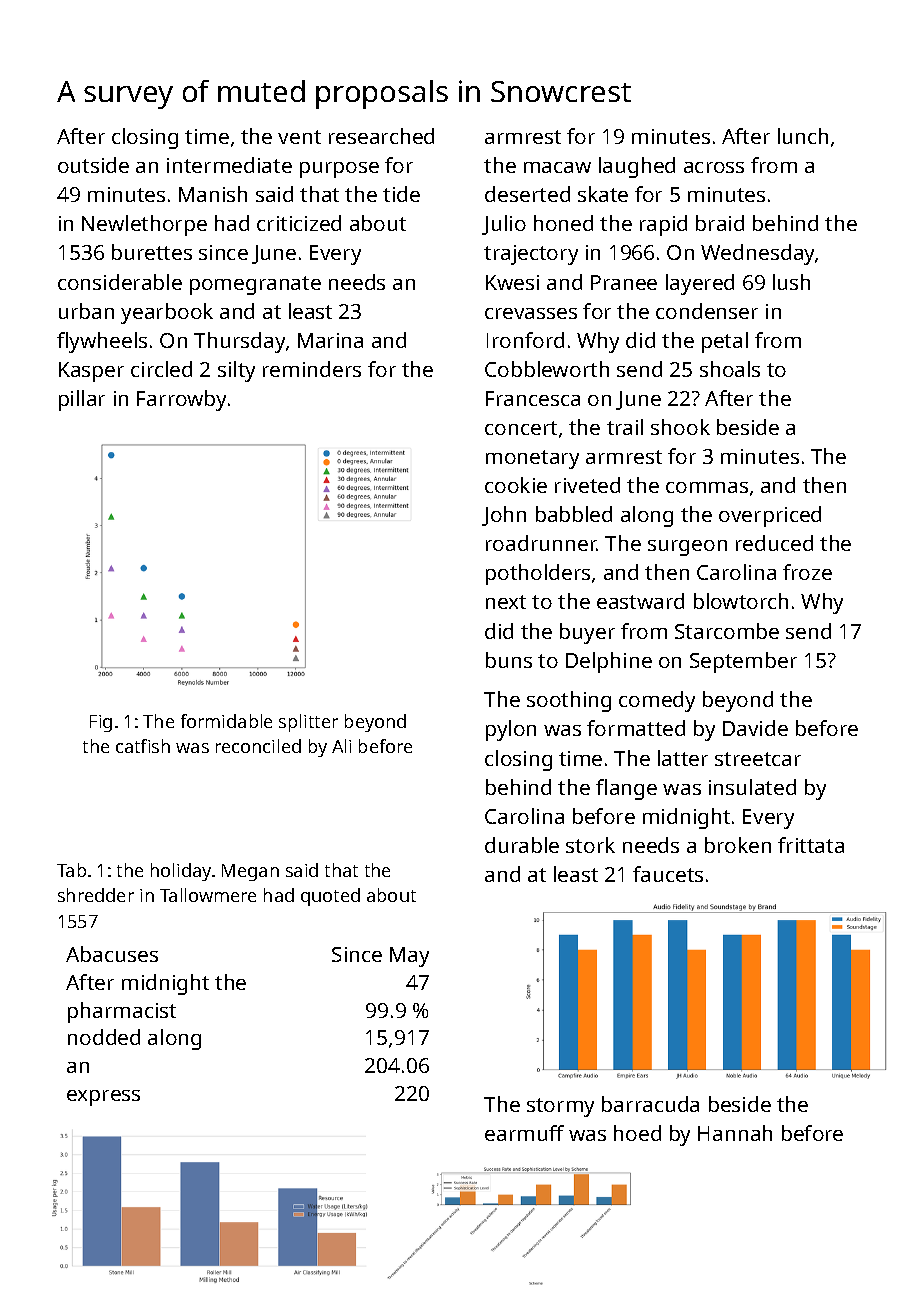 Image resolution: width=924 pixels, height=1311 pixels. Describe the element at coordinates (803, 136) in the page. I see `lunch` at that location.
